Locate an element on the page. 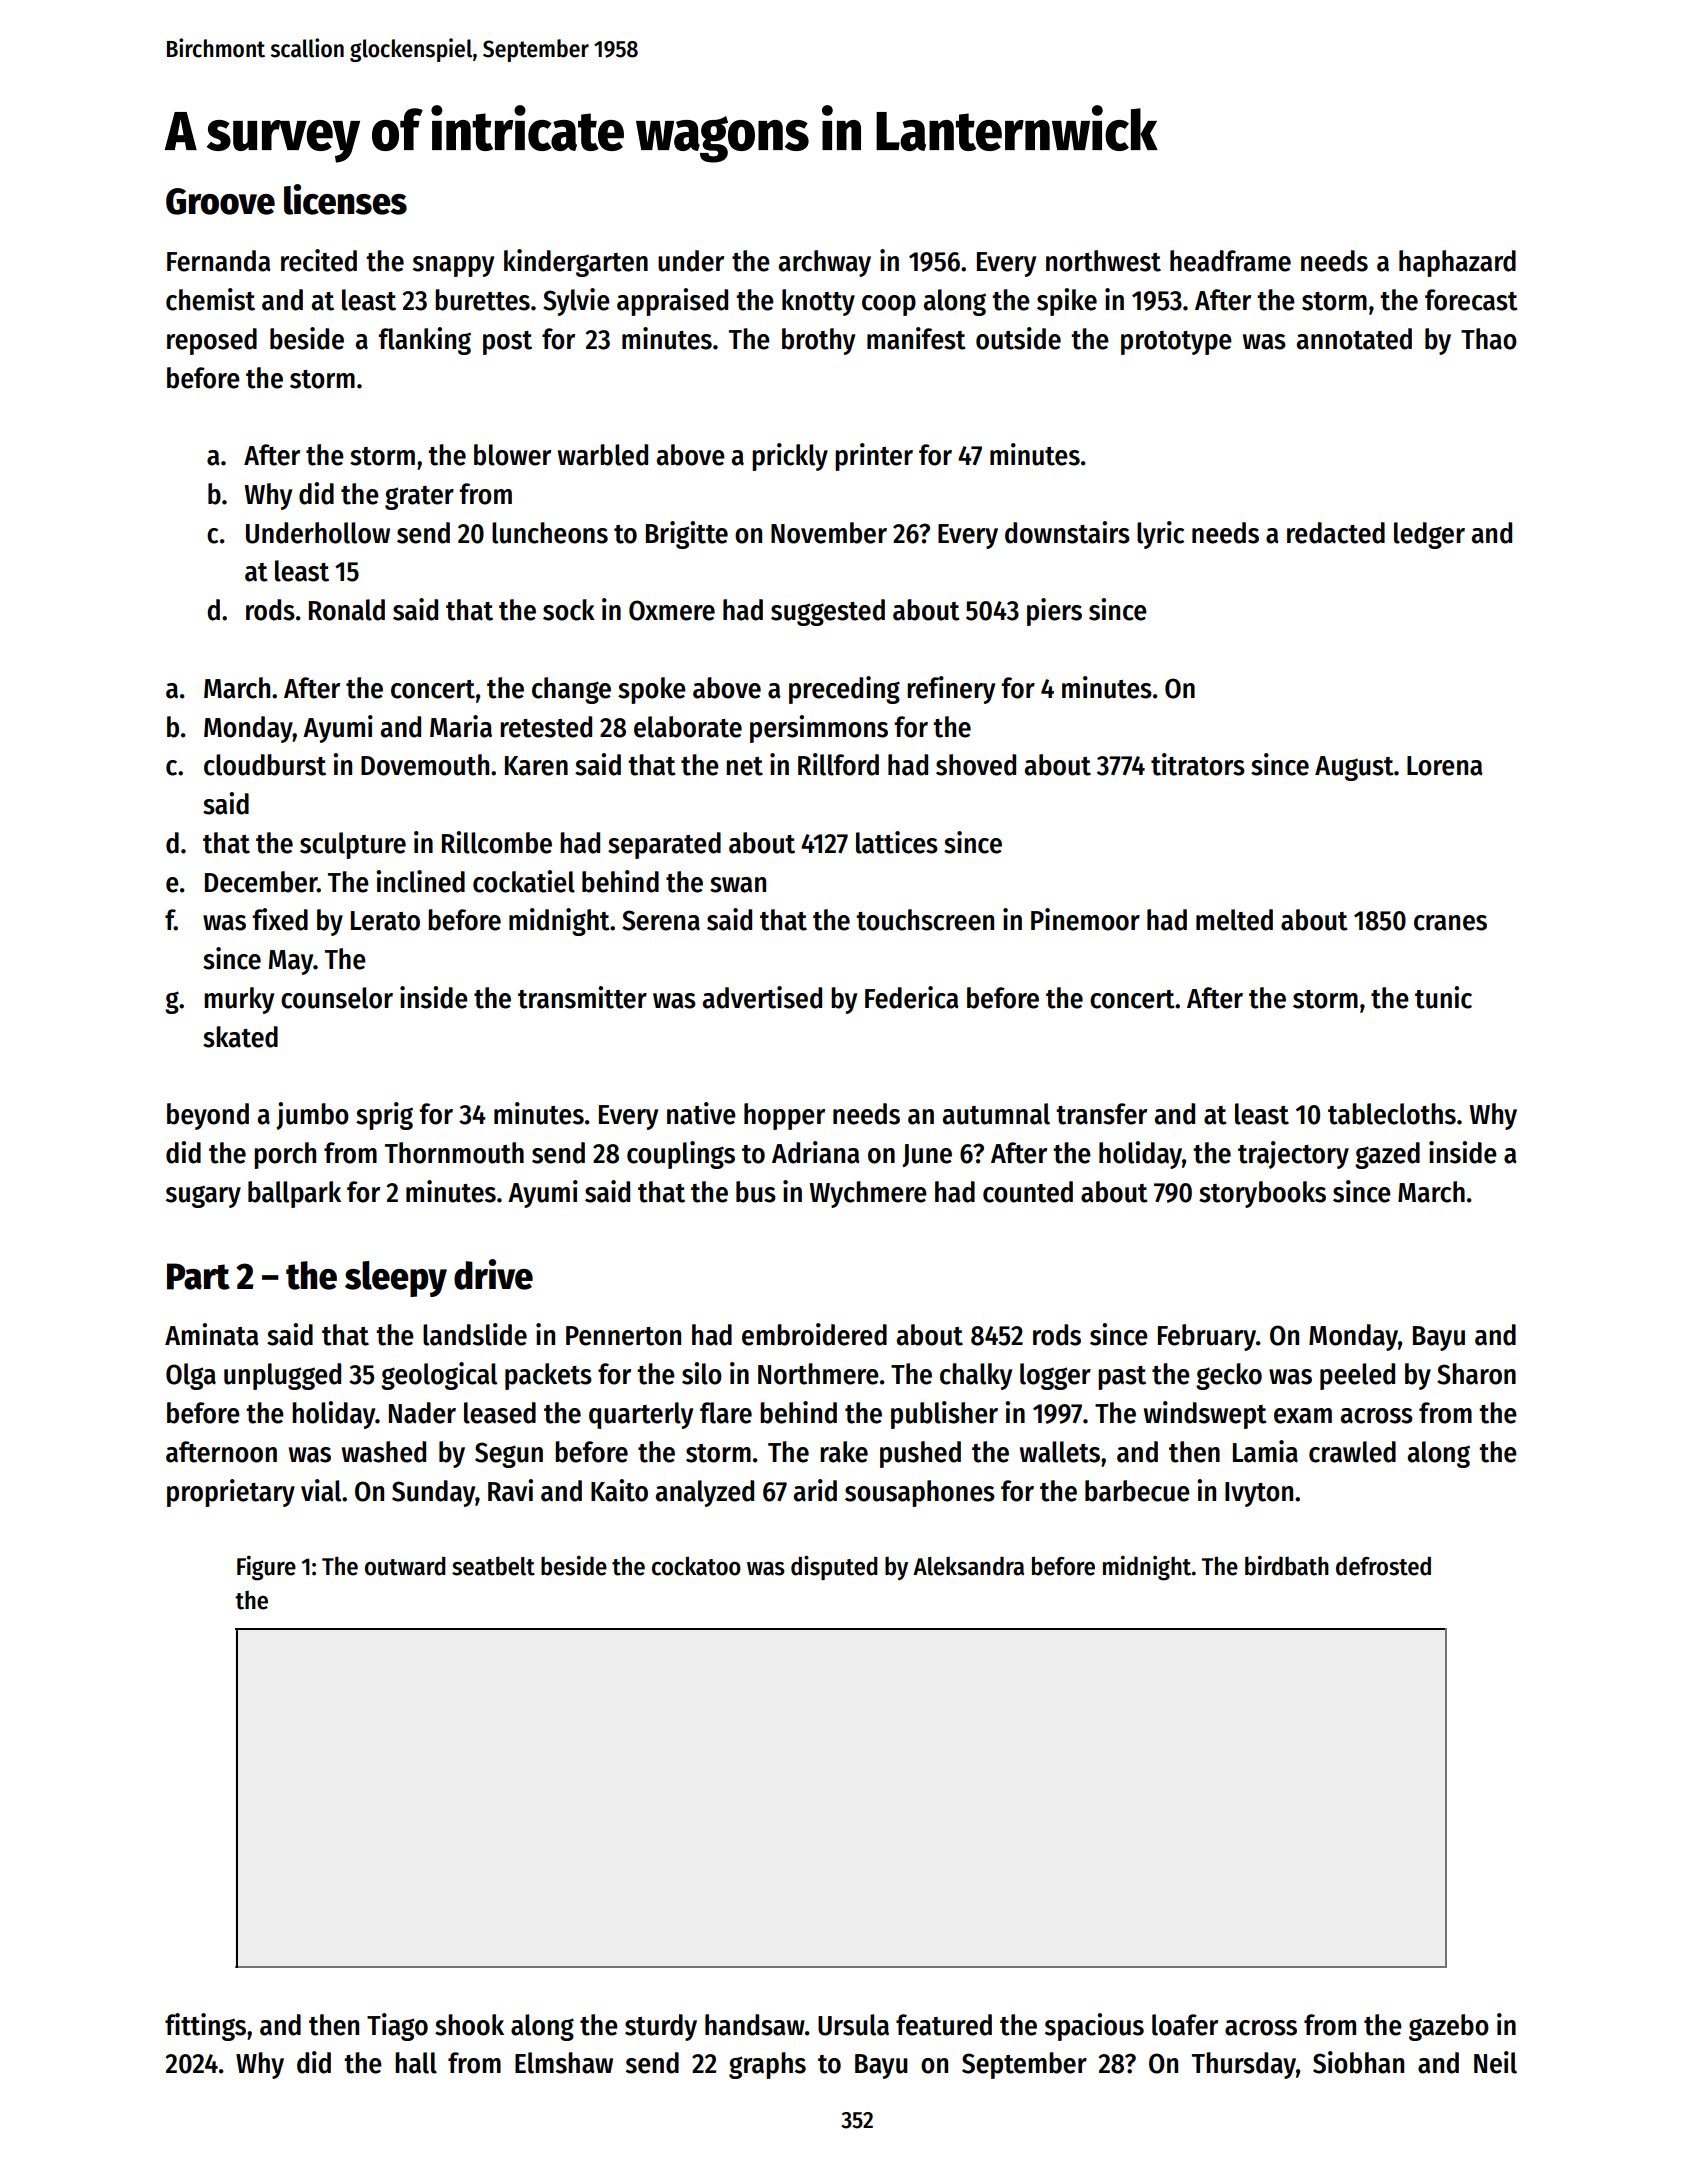  disputed is located at coordinates (834, 1568).
